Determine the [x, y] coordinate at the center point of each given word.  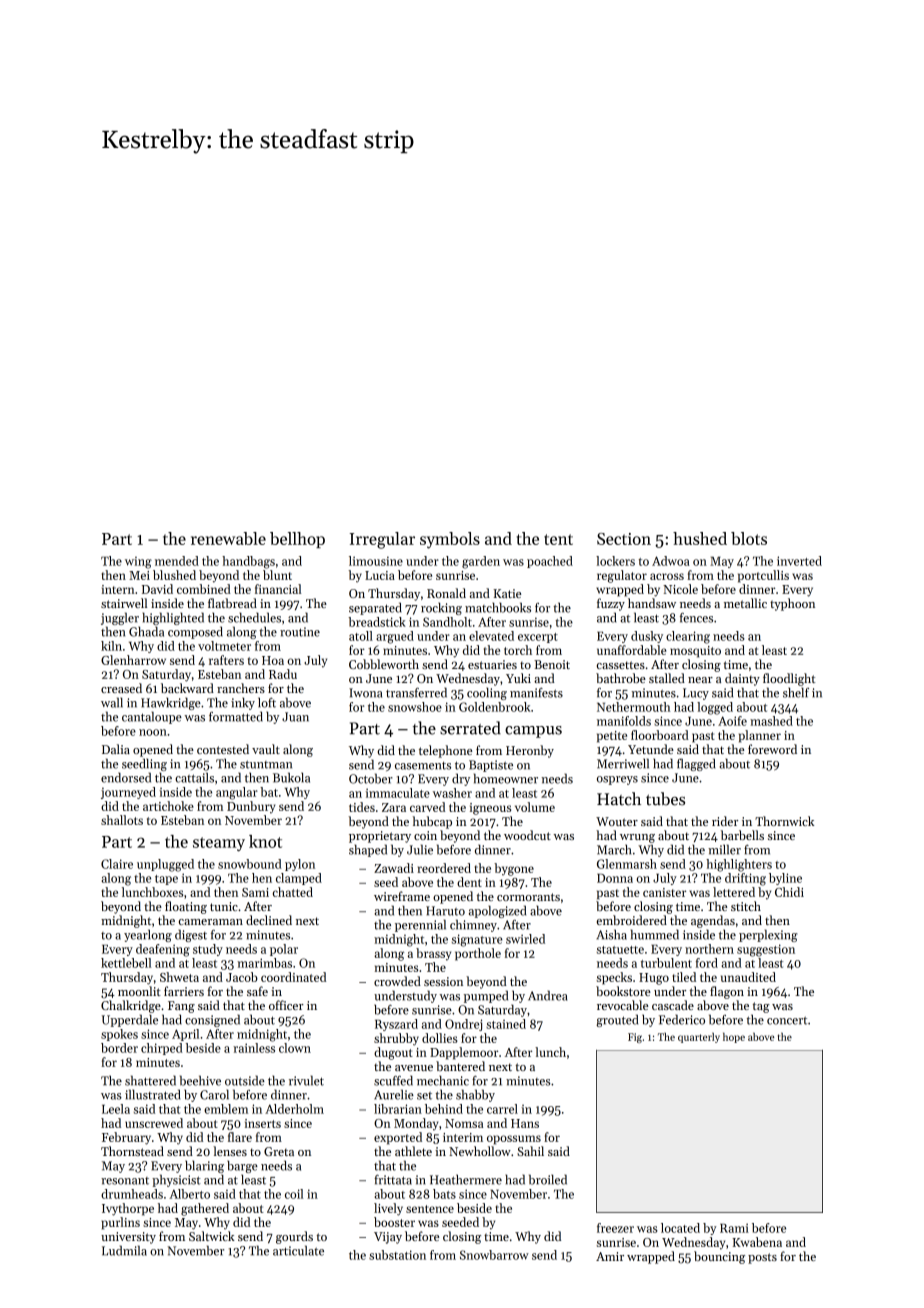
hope [734, 1038]
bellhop [297, 540]
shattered [150, 1080]
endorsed [126, 777]
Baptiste [491, 766]
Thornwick [784, 821]
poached [550, 562]
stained [506, 1024]
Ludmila [124, 1250]
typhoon [792, 604]
